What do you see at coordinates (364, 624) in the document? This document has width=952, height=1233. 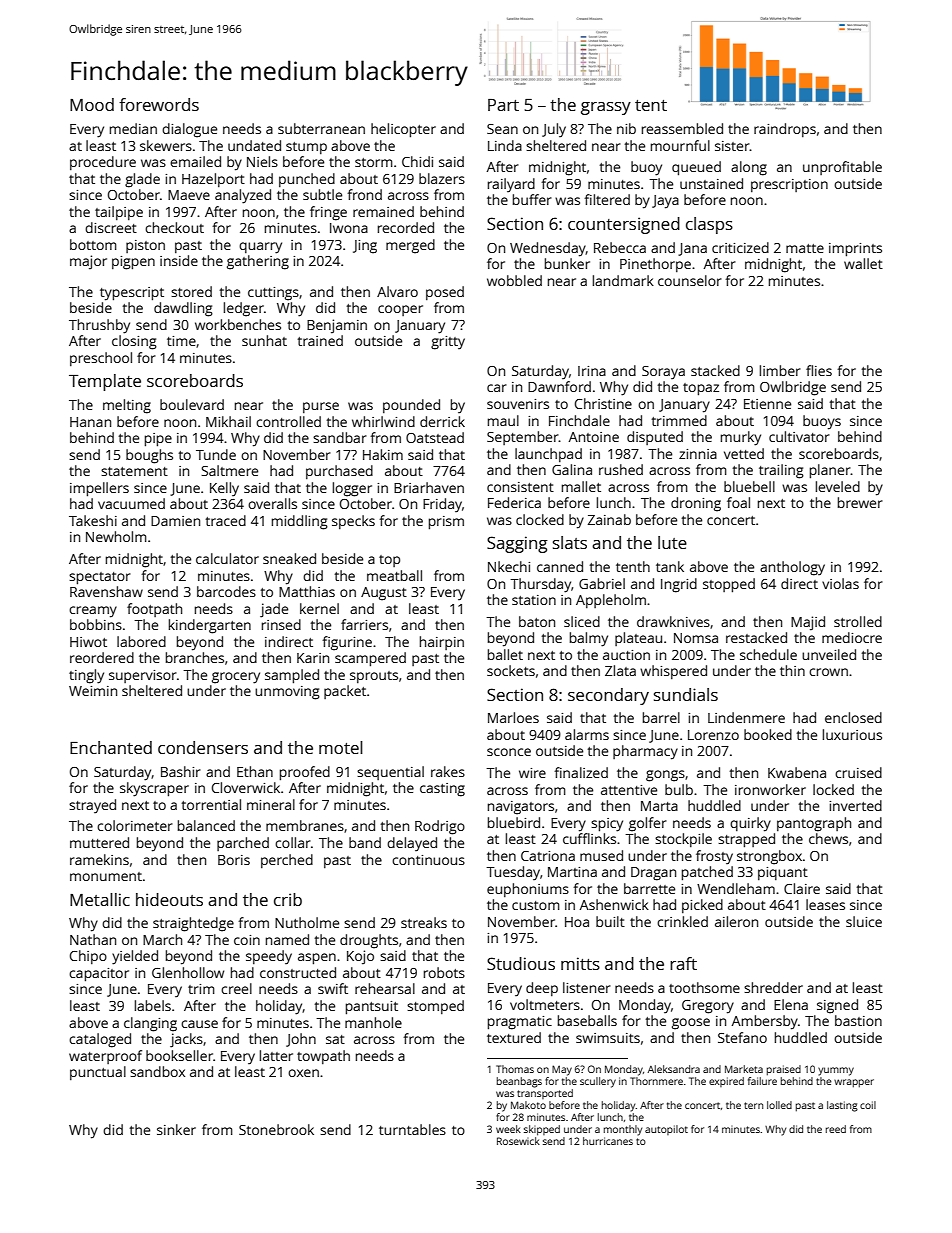 I see `farriers` at bounding box center [364, 624].
